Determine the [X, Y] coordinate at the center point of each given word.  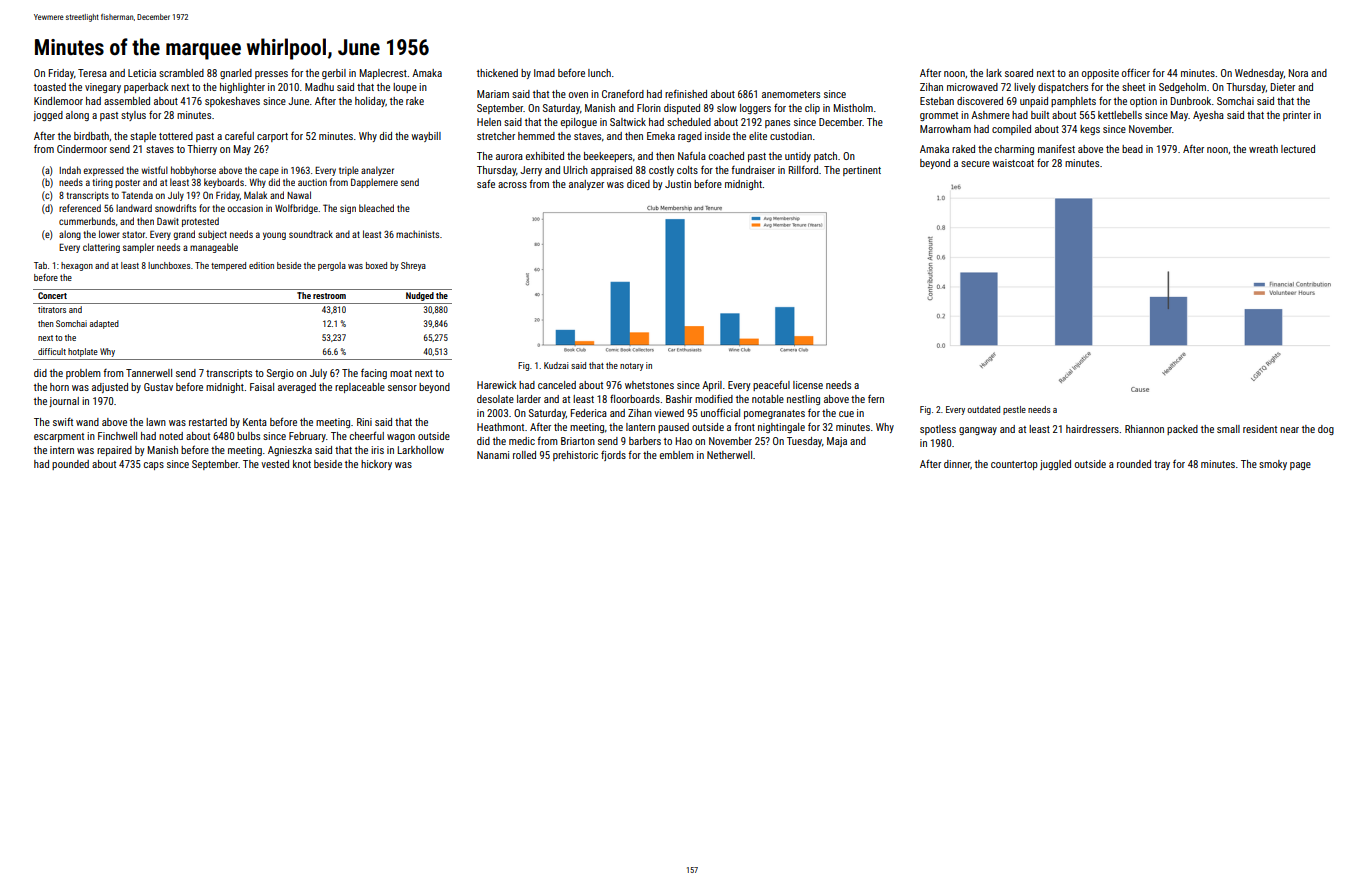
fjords [613, 455]
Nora [1298, 73]
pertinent [862, 171]
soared [1019, 73]
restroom [329, 296]
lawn [156, 422]
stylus [133, 116]
